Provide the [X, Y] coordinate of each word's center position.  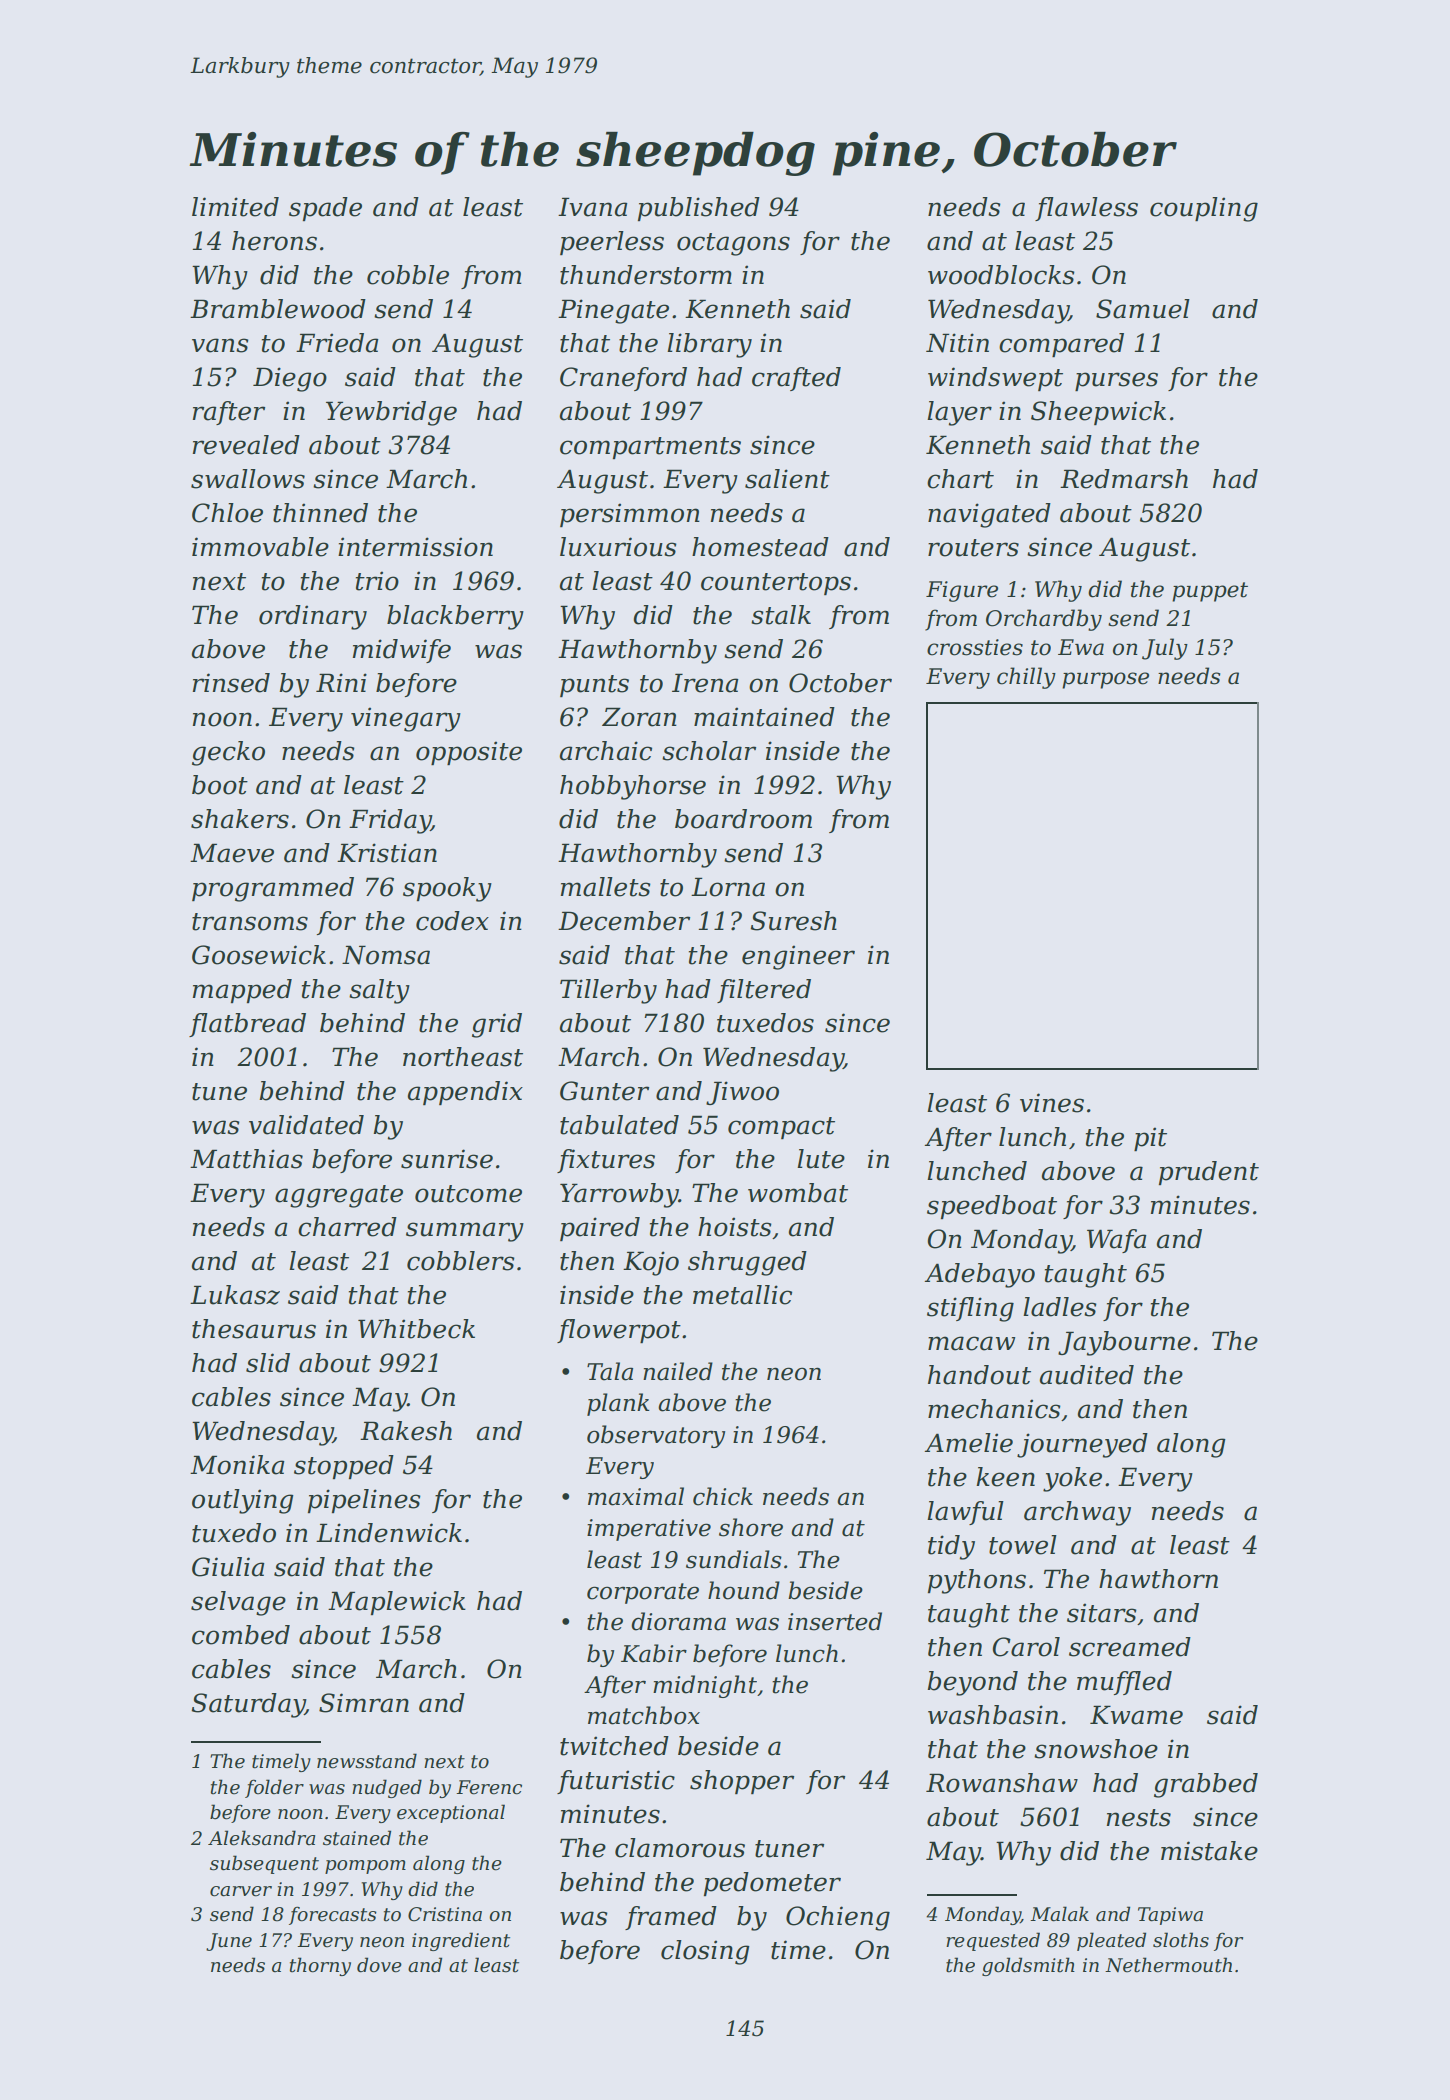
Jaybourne [1124, 1343]
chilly [1026, 678]
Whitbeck [416, 1329]
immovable [260, 547]
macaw [971, 1343]
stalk [781, 615]
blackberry [455, 617]
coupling [1204, 209]
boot [220, 785]
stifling [970, 1309]
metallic [742, 1295]
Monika [237, 1465]
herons [274, 241]
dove [379, 1965]
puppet [1210, 592]
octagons [733, 244]
